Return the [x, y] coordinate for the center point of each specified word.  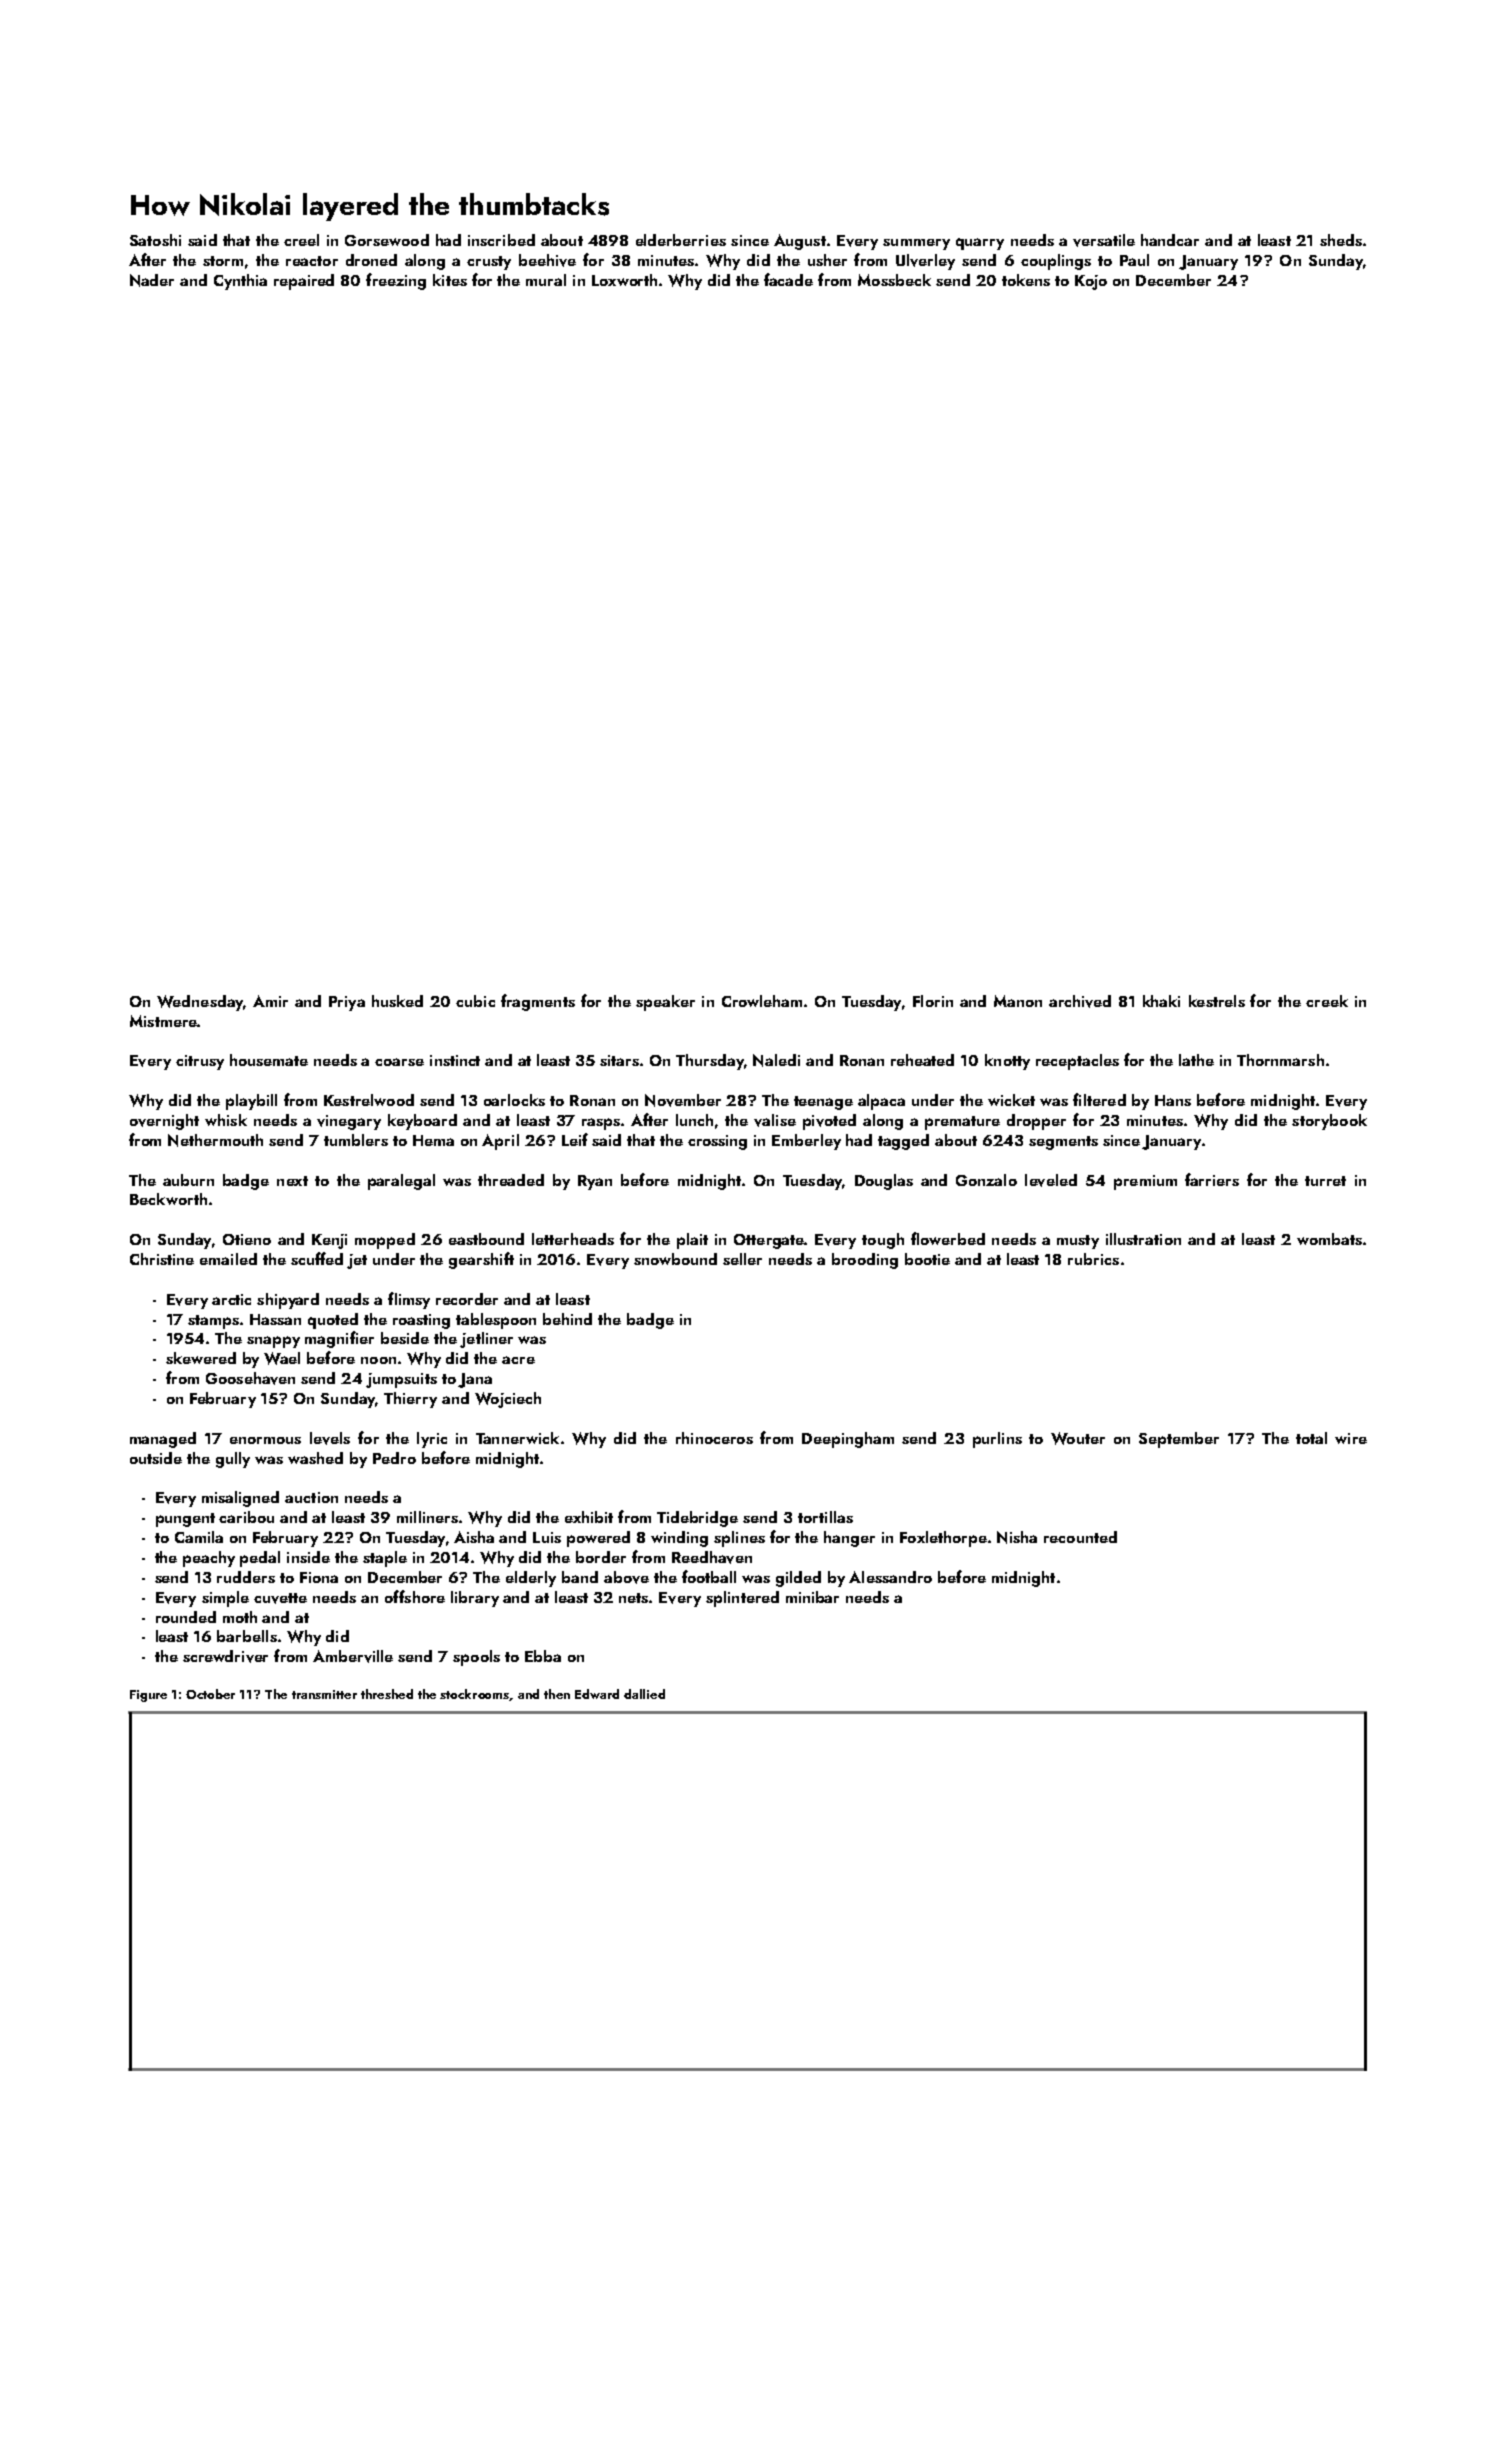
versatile [1104, 240]
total [1311, 1438]
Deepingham [848, 1440]
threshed [387, 1694]
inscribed [501, 240]
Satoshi [155, 240]
